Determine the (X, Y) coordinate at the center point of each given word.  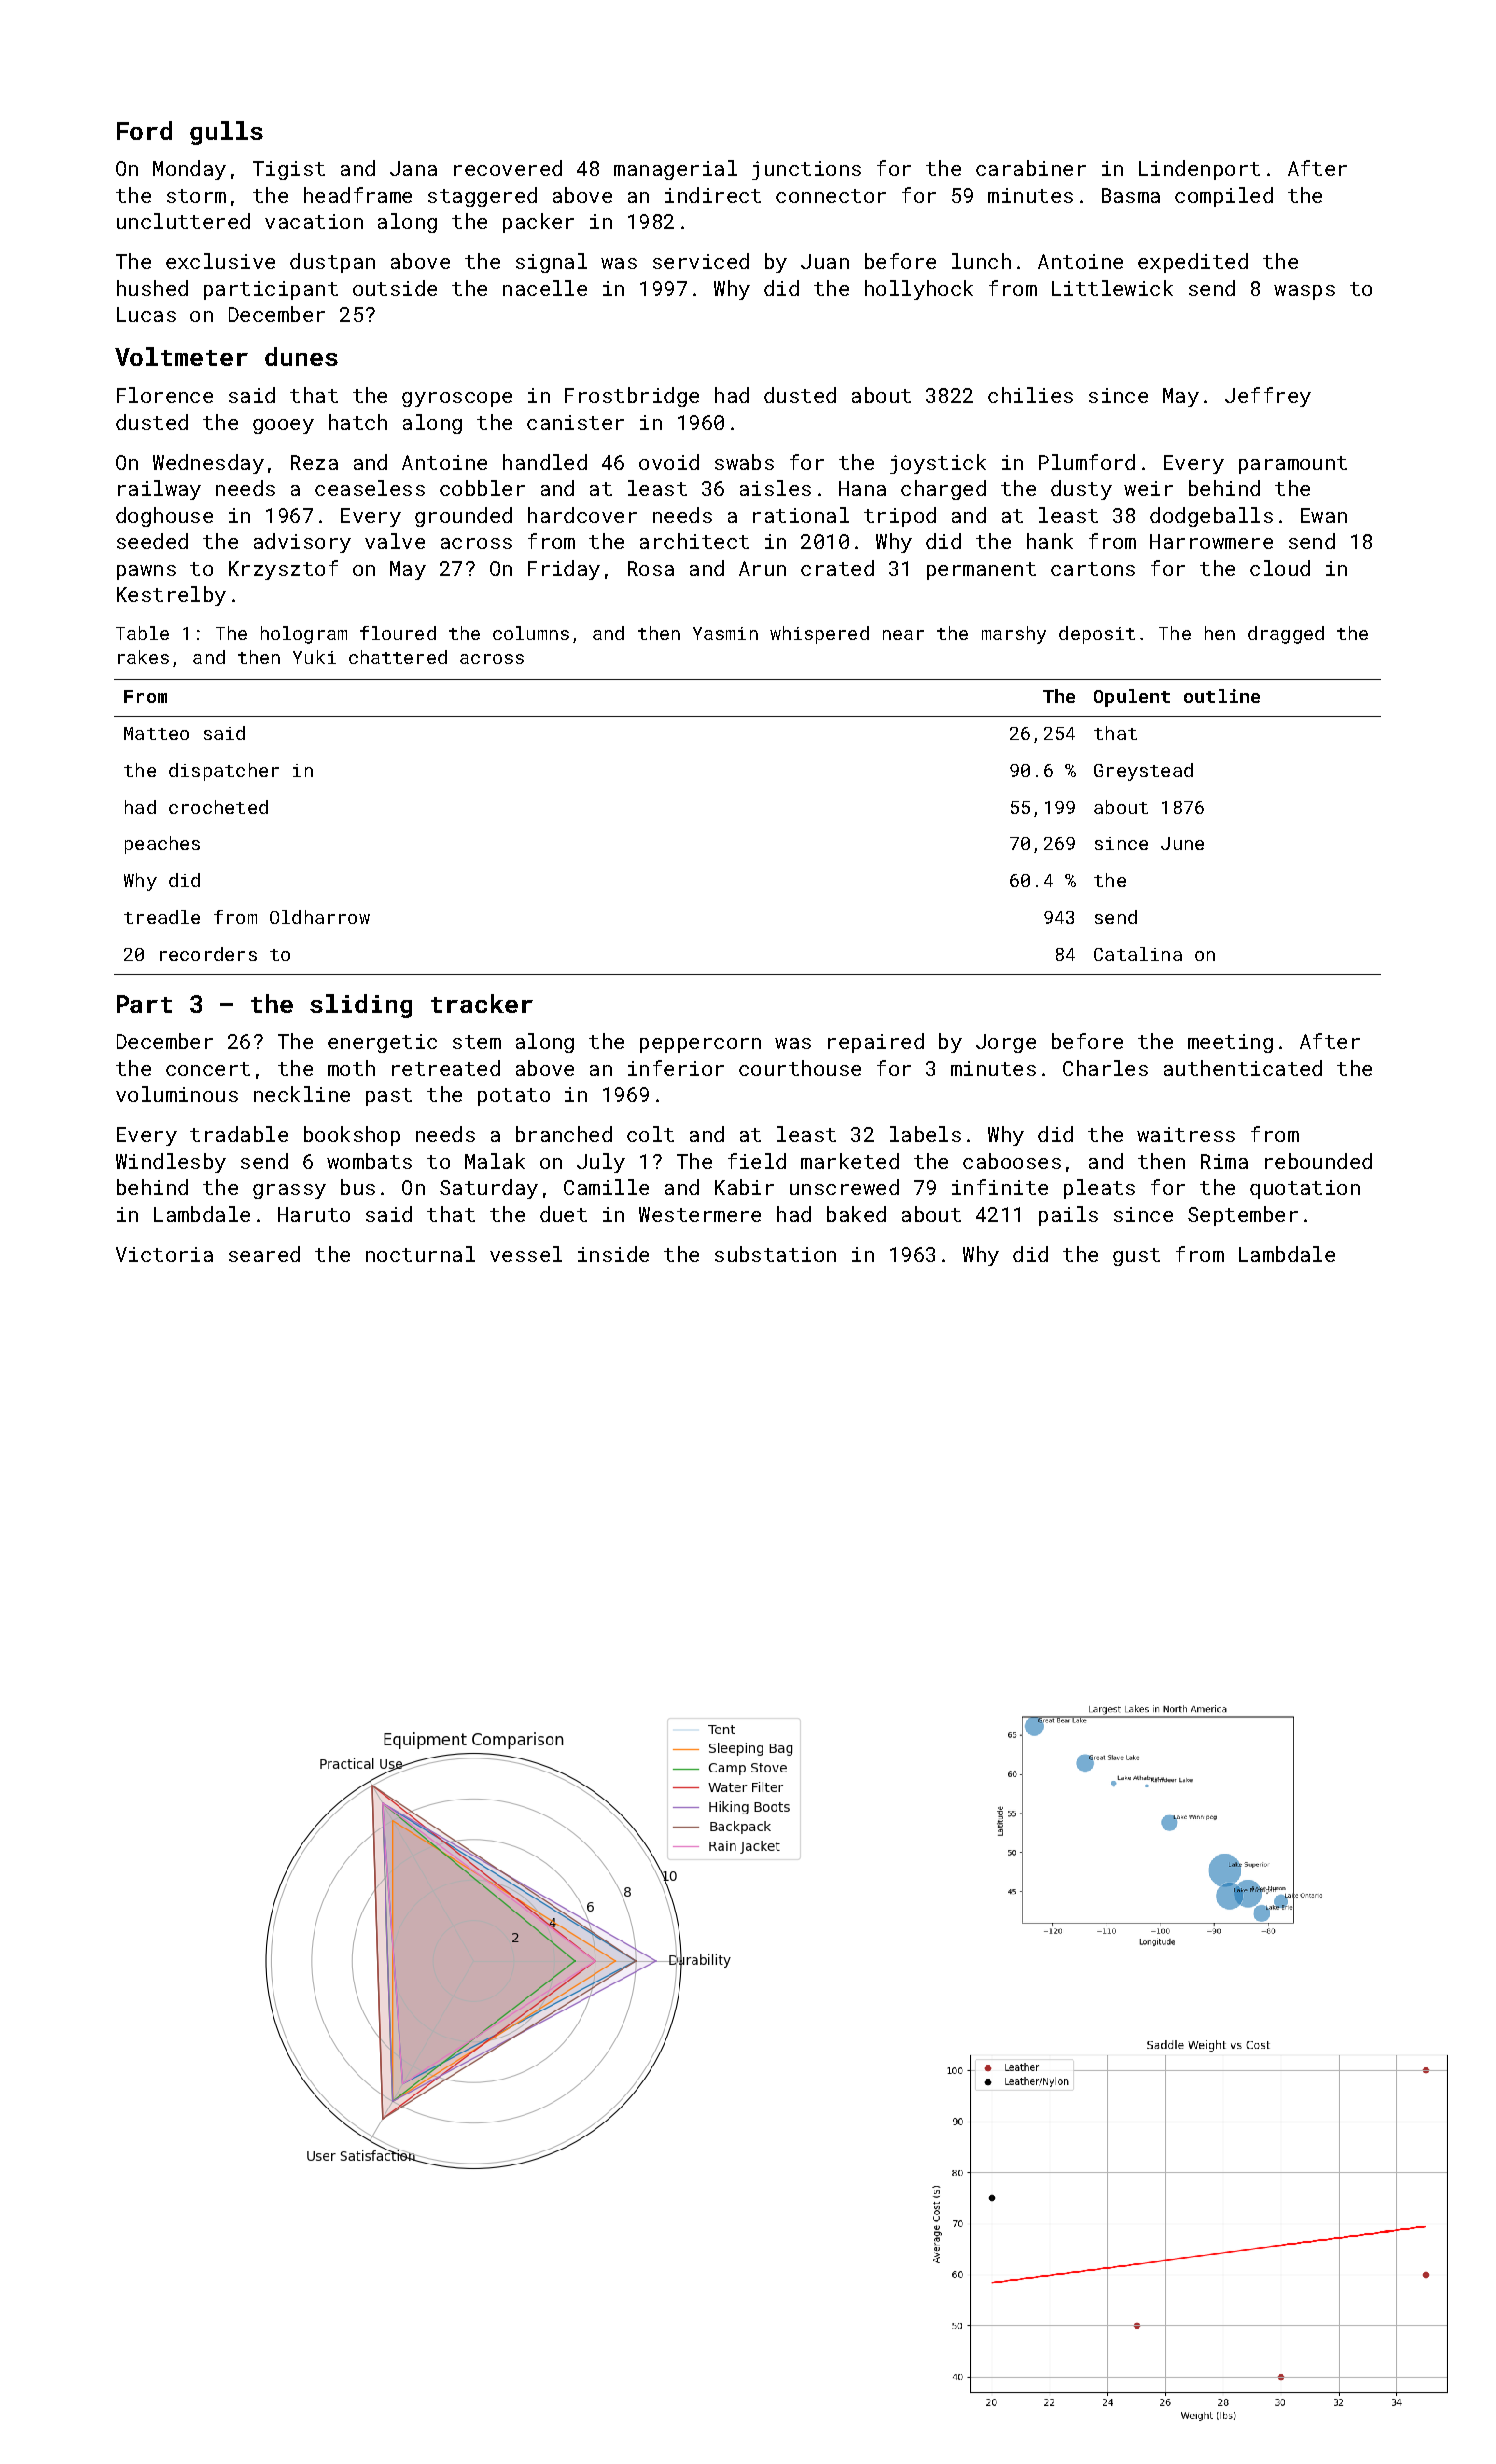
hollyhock (919, 290)
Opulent (1132, 698)
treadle (162, 917)
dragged (1286, 635)
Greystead (1143, 772)
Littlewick (1112, 288)
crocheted (218, 807)
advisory (302, 543)
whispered (819, 635)
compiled (1224, 197)
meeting (1230, 1043)
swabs (744, 462)
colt (650, 1134)
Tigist (289, 170)
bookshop (352, 1136)
